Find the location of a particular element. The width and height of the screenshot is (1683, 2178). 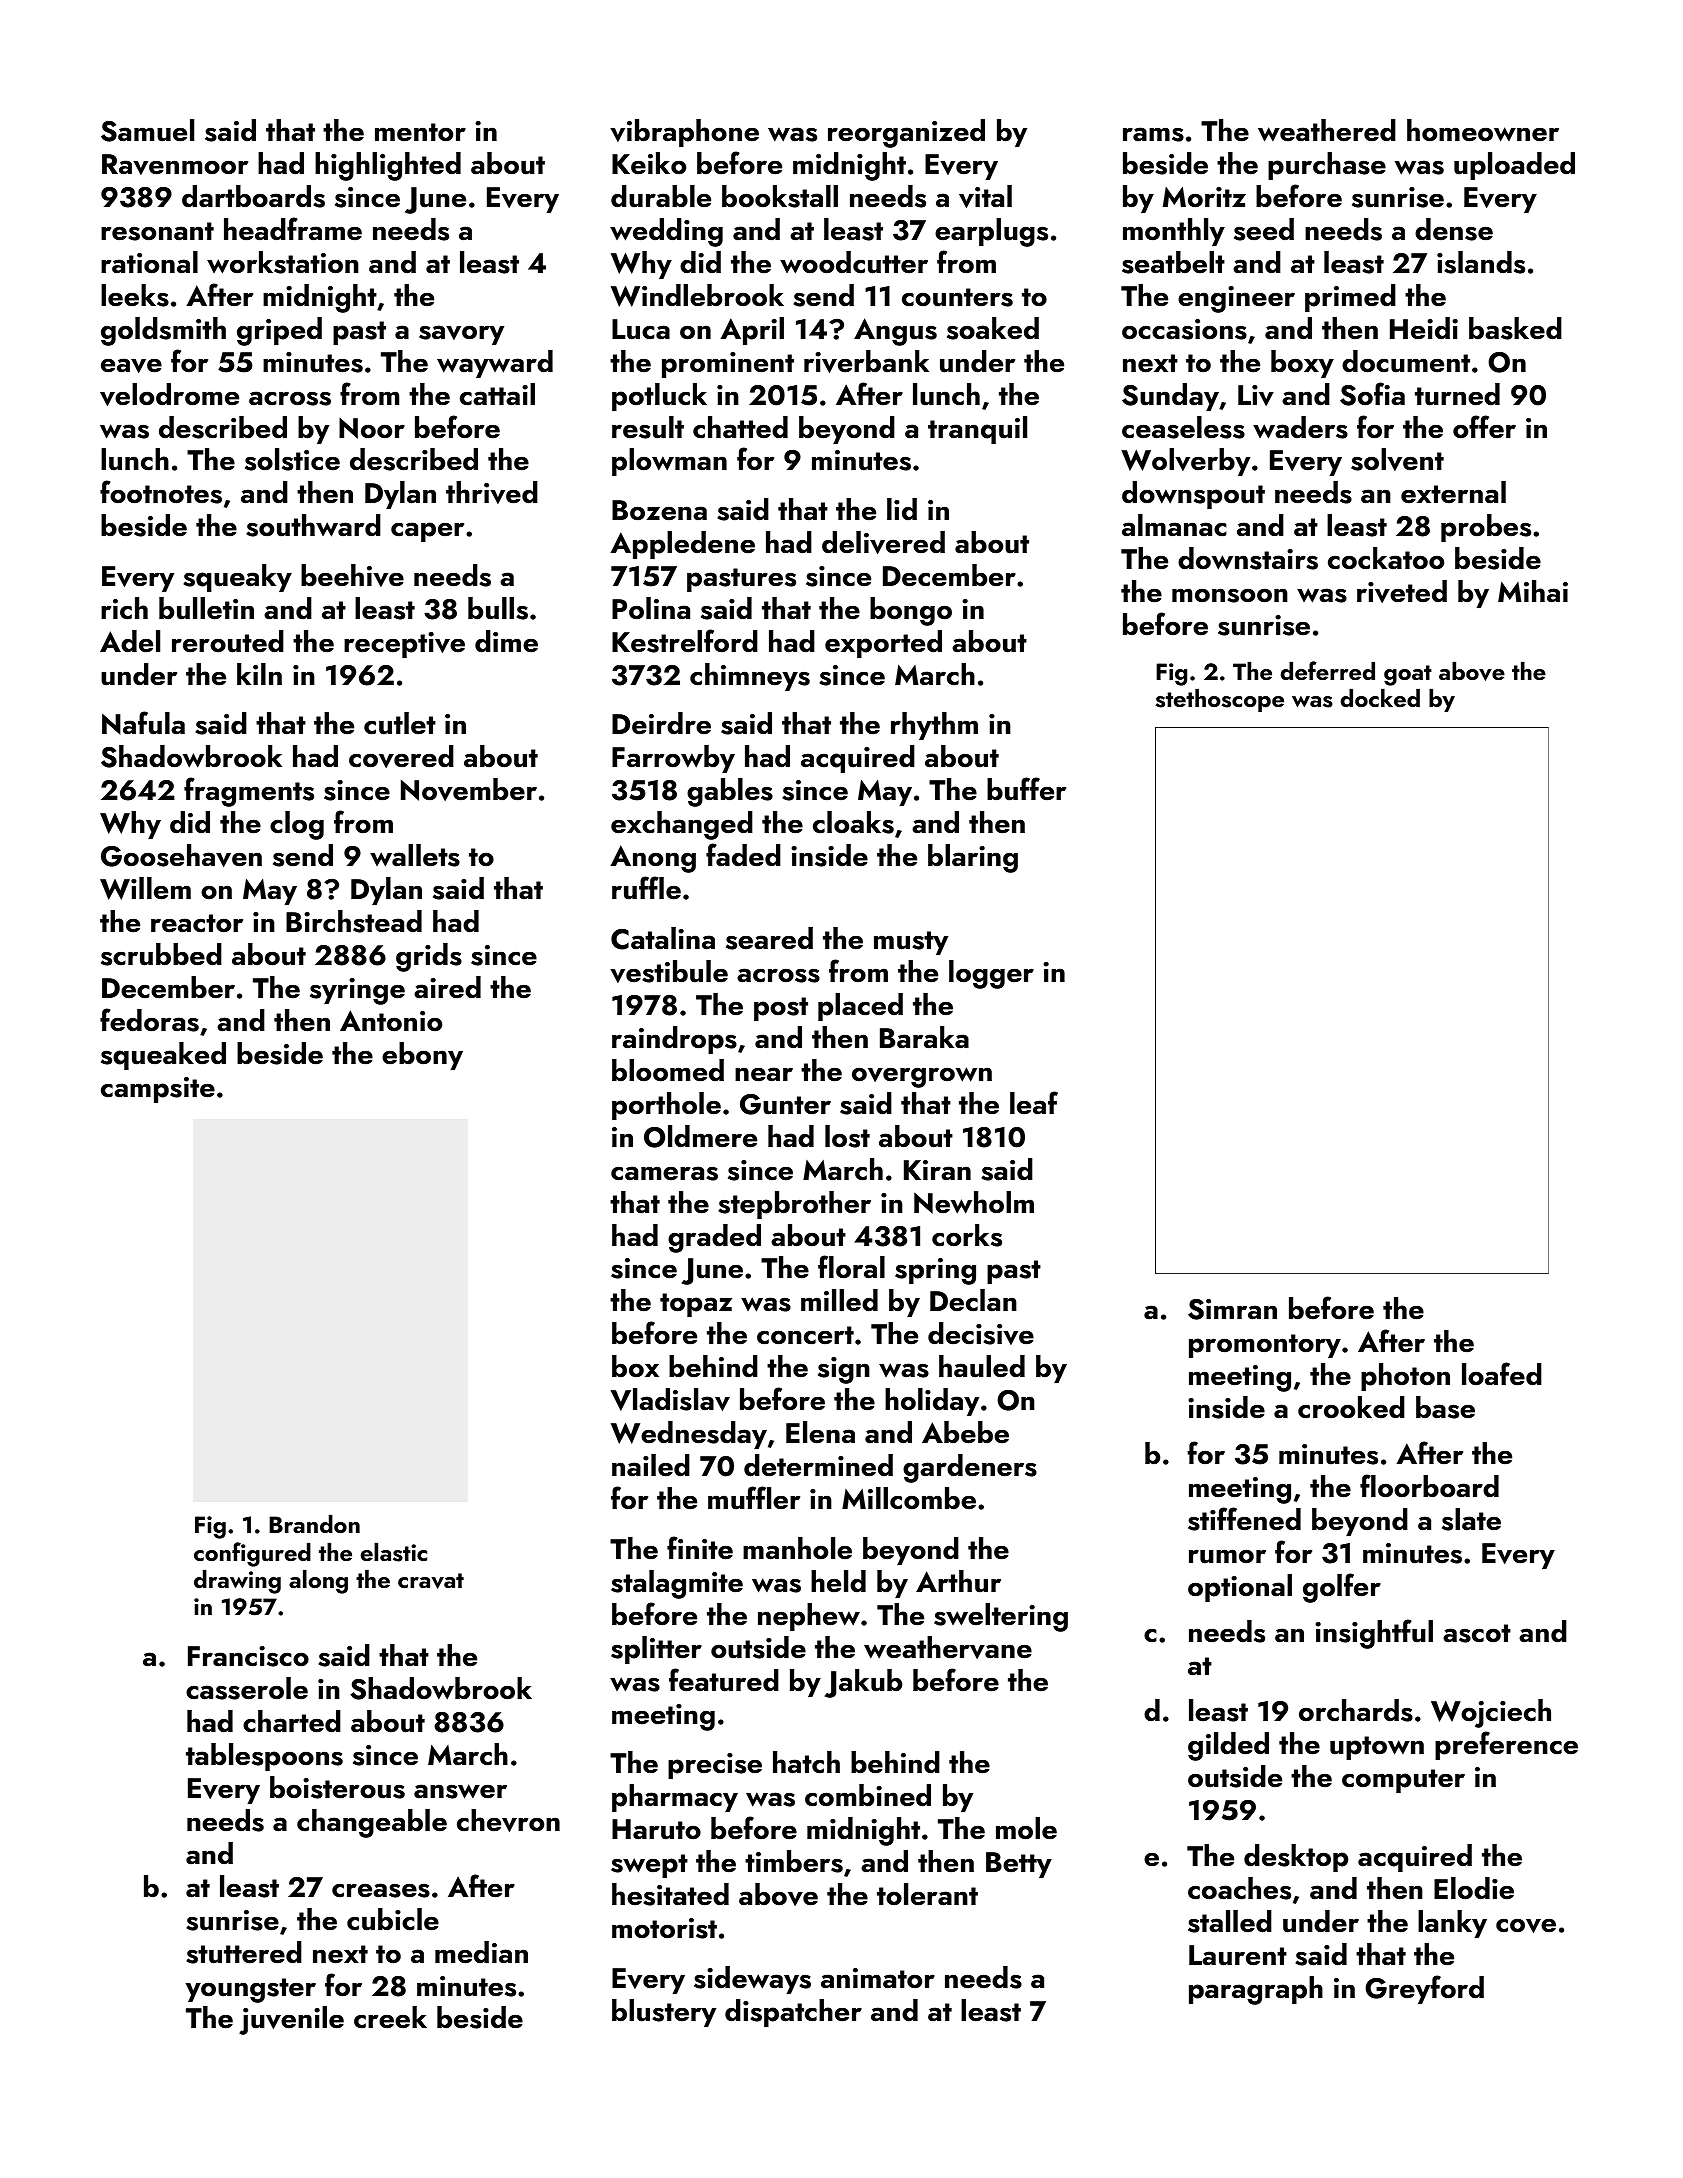

tolerant is located at coordinates (927, 1894).
